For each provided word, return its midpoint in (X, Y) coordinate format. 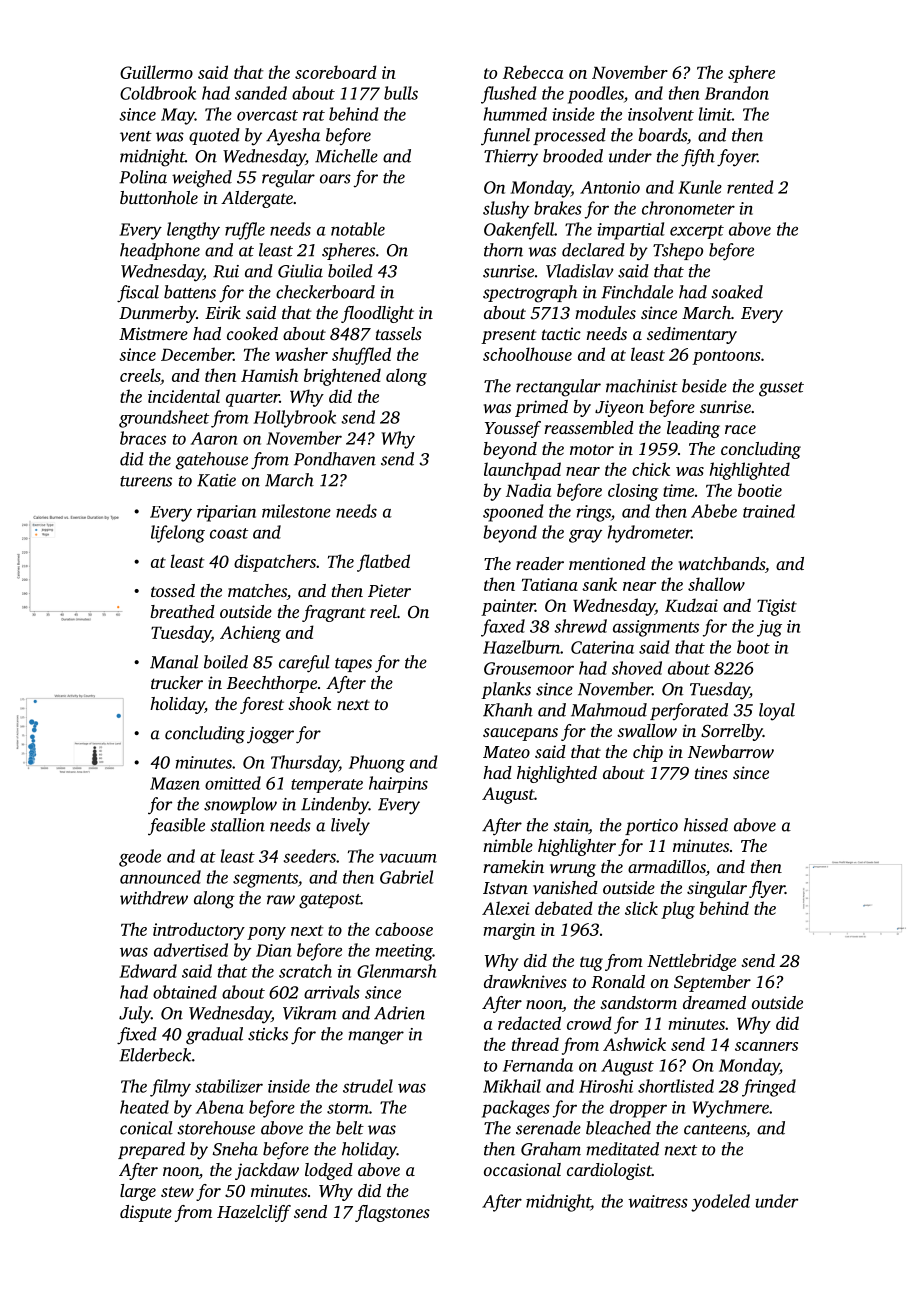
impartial (631, 231)
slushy (506, 210)
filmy (170, 1088)
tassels (399, 333)
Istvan (505, 888)
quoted (214, 136)
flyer (767, 889)
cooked (252, 333)
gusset (781, 389)
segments (265, 880)
